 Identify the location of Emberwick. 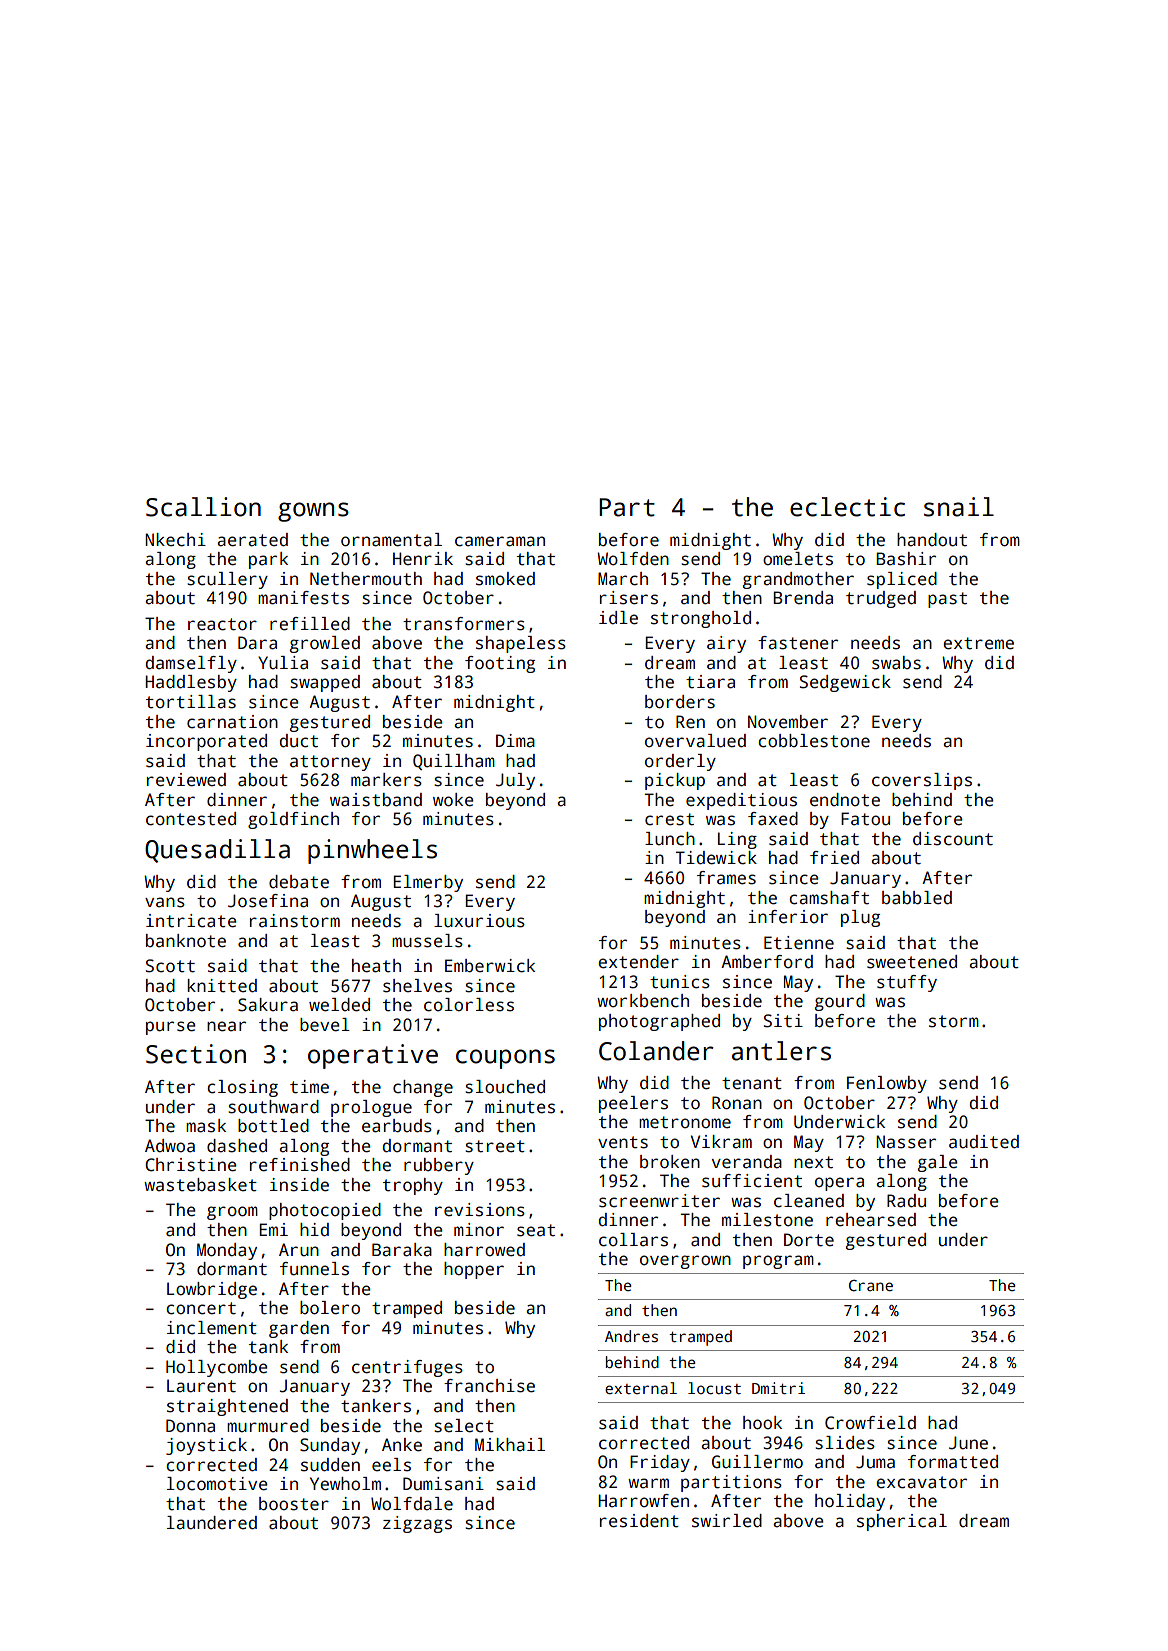
(490, 966).
